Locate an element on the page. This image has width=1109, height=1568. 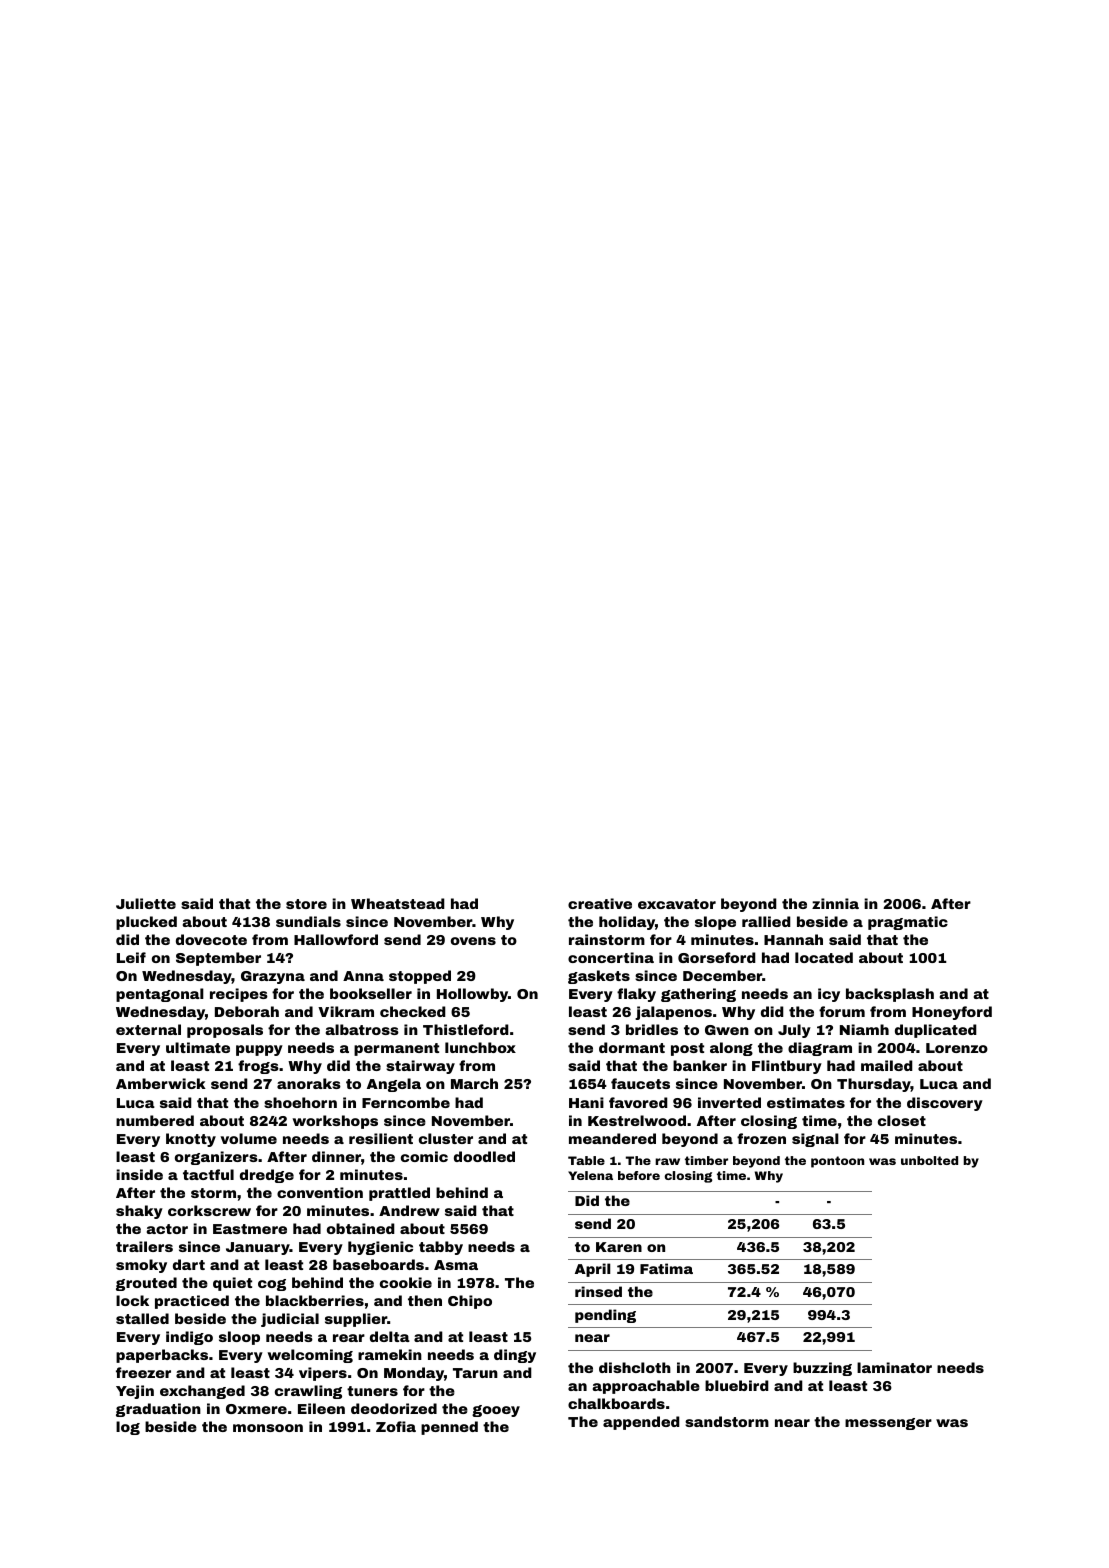
July is located at coordinates (794, 1031).
